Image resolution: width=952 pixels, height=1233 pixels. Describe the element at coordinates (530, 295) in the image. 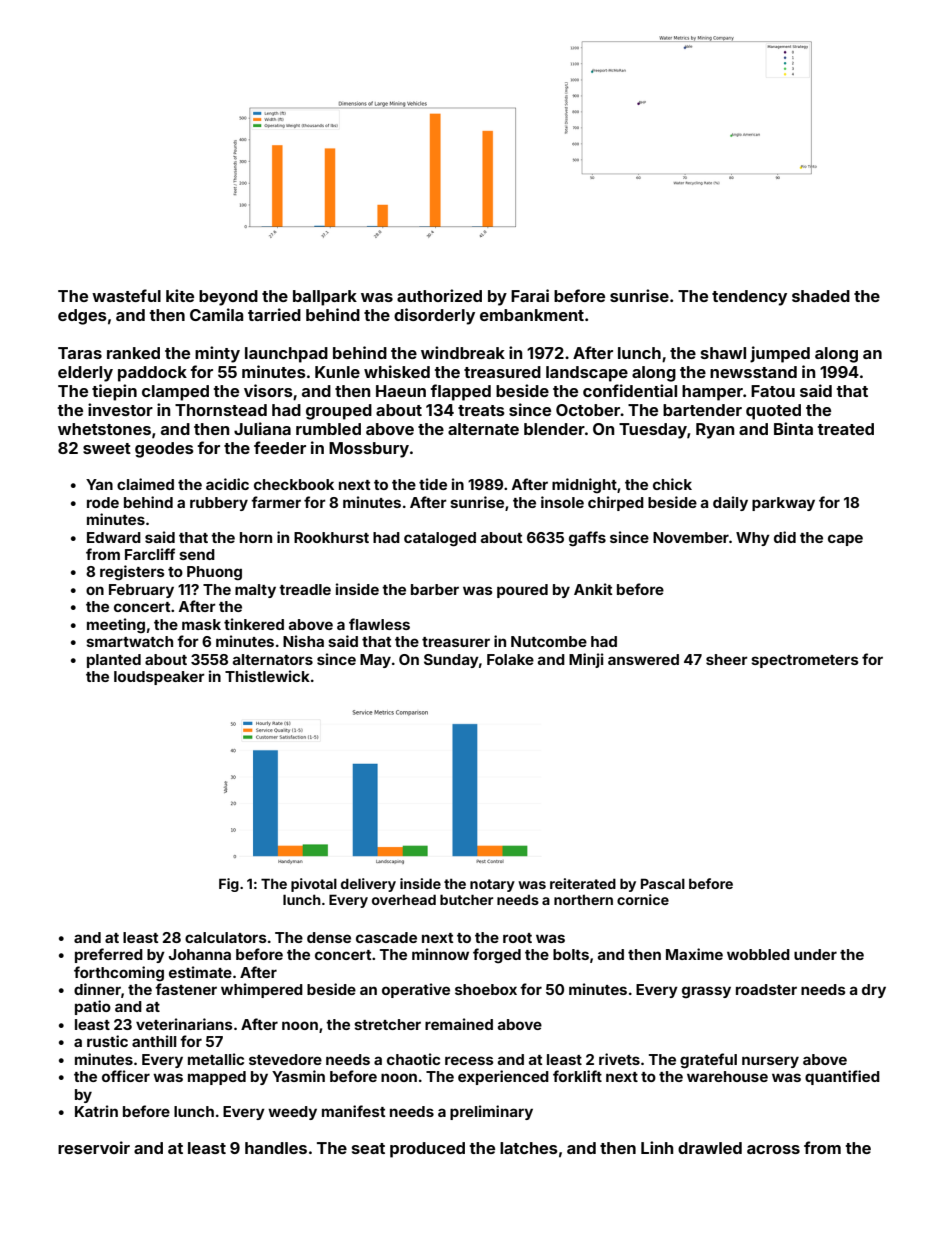

I see `Farai` at that location.
